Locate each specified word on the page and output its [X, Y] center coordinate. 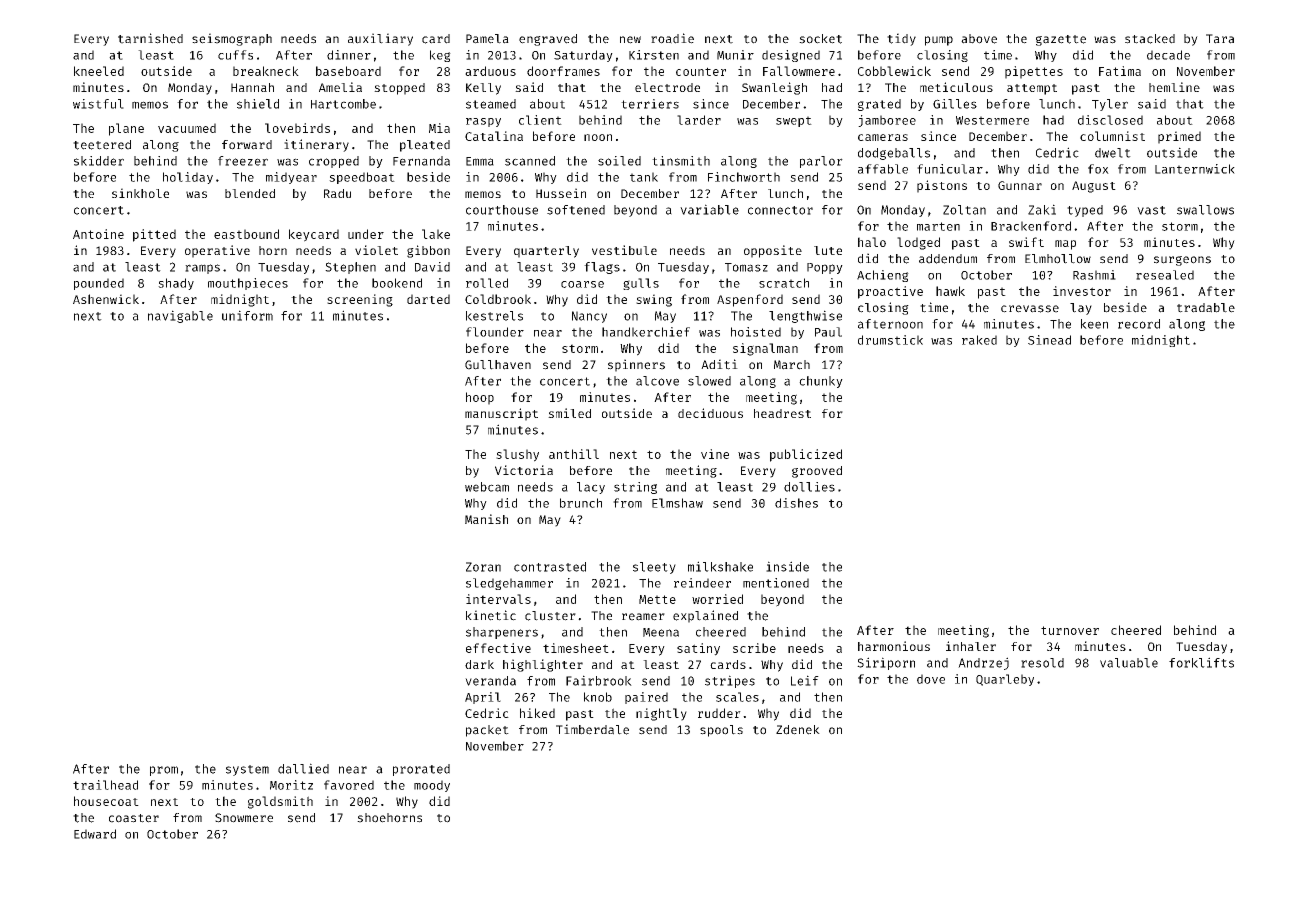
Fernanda [421, 161]
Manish [486, 519]
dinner [349, 55]
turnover [1070, 630]
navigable [180, 316]
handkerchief [646, 332]
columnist [1112, 136]
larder [699, 120]
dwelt [1113, 153]
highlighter [543, 665]
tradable [1206, 308]
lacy [591, 488]
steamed [491, 104]
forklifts [1201, 662]
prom [164, 771]
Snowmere [244, 818]
